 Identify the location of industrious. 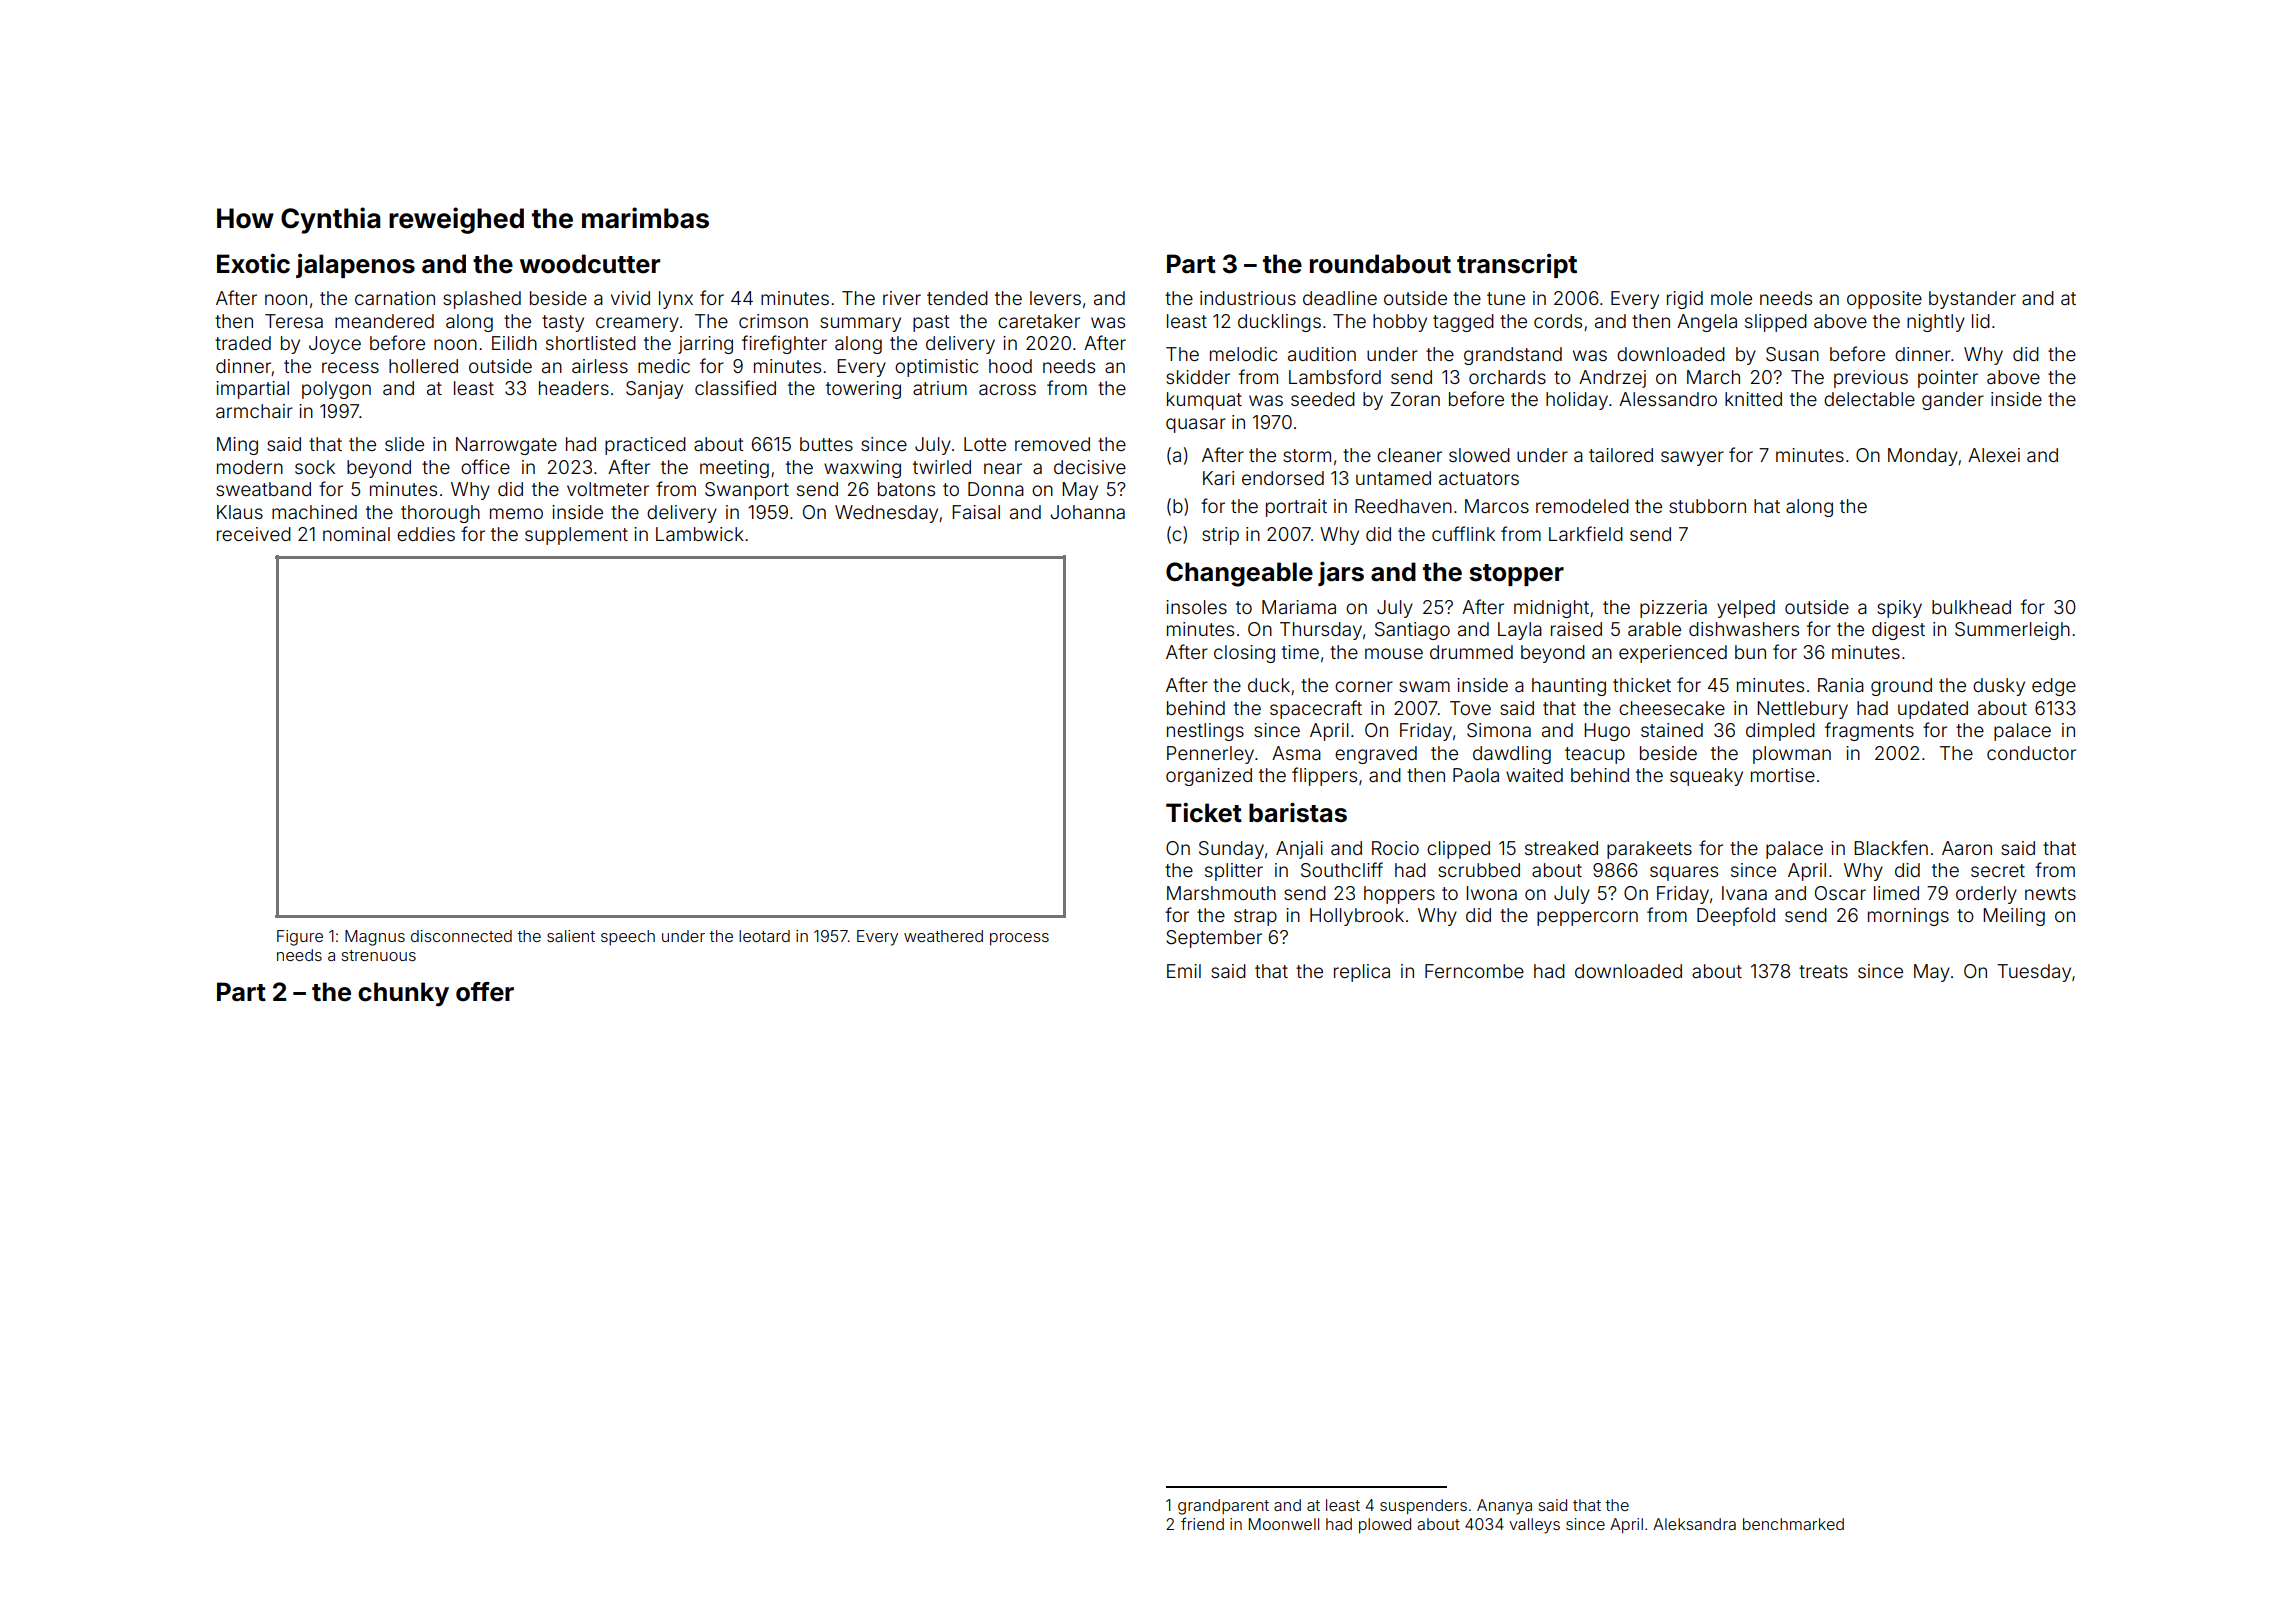
(1248, 298).
